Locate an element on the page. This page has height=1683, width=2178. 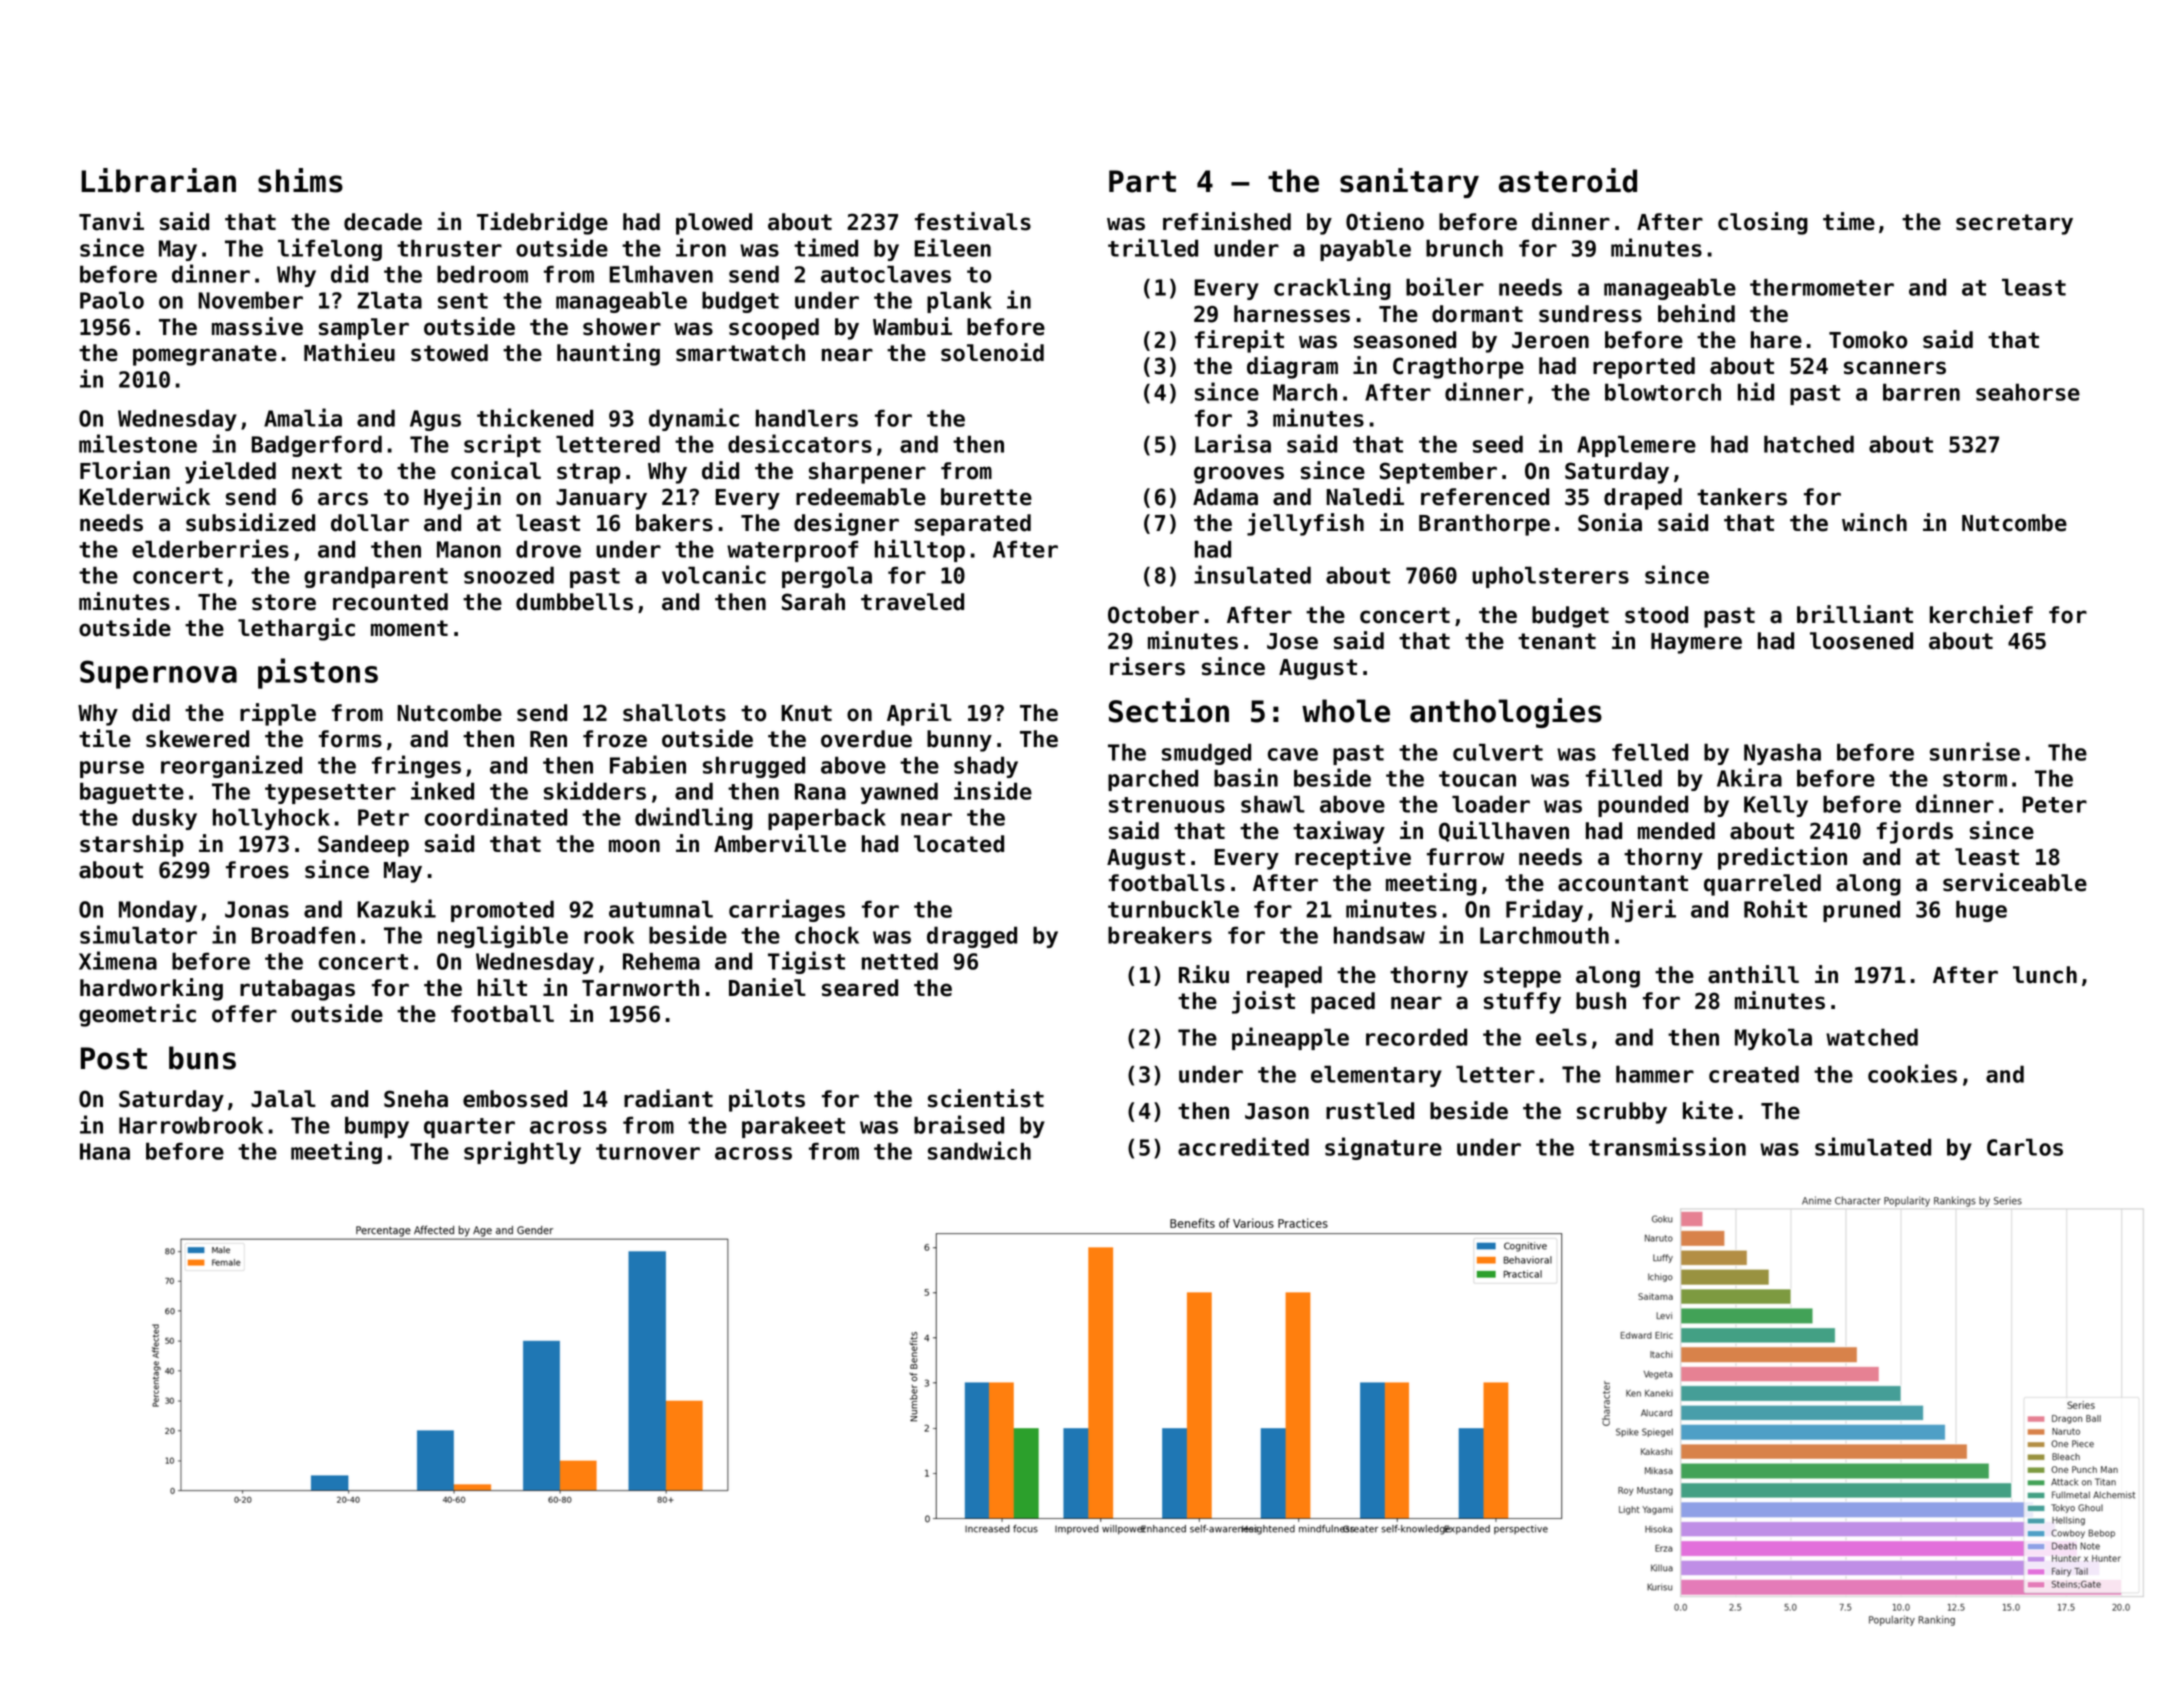
Part is located at coordinates (1142, 181).
